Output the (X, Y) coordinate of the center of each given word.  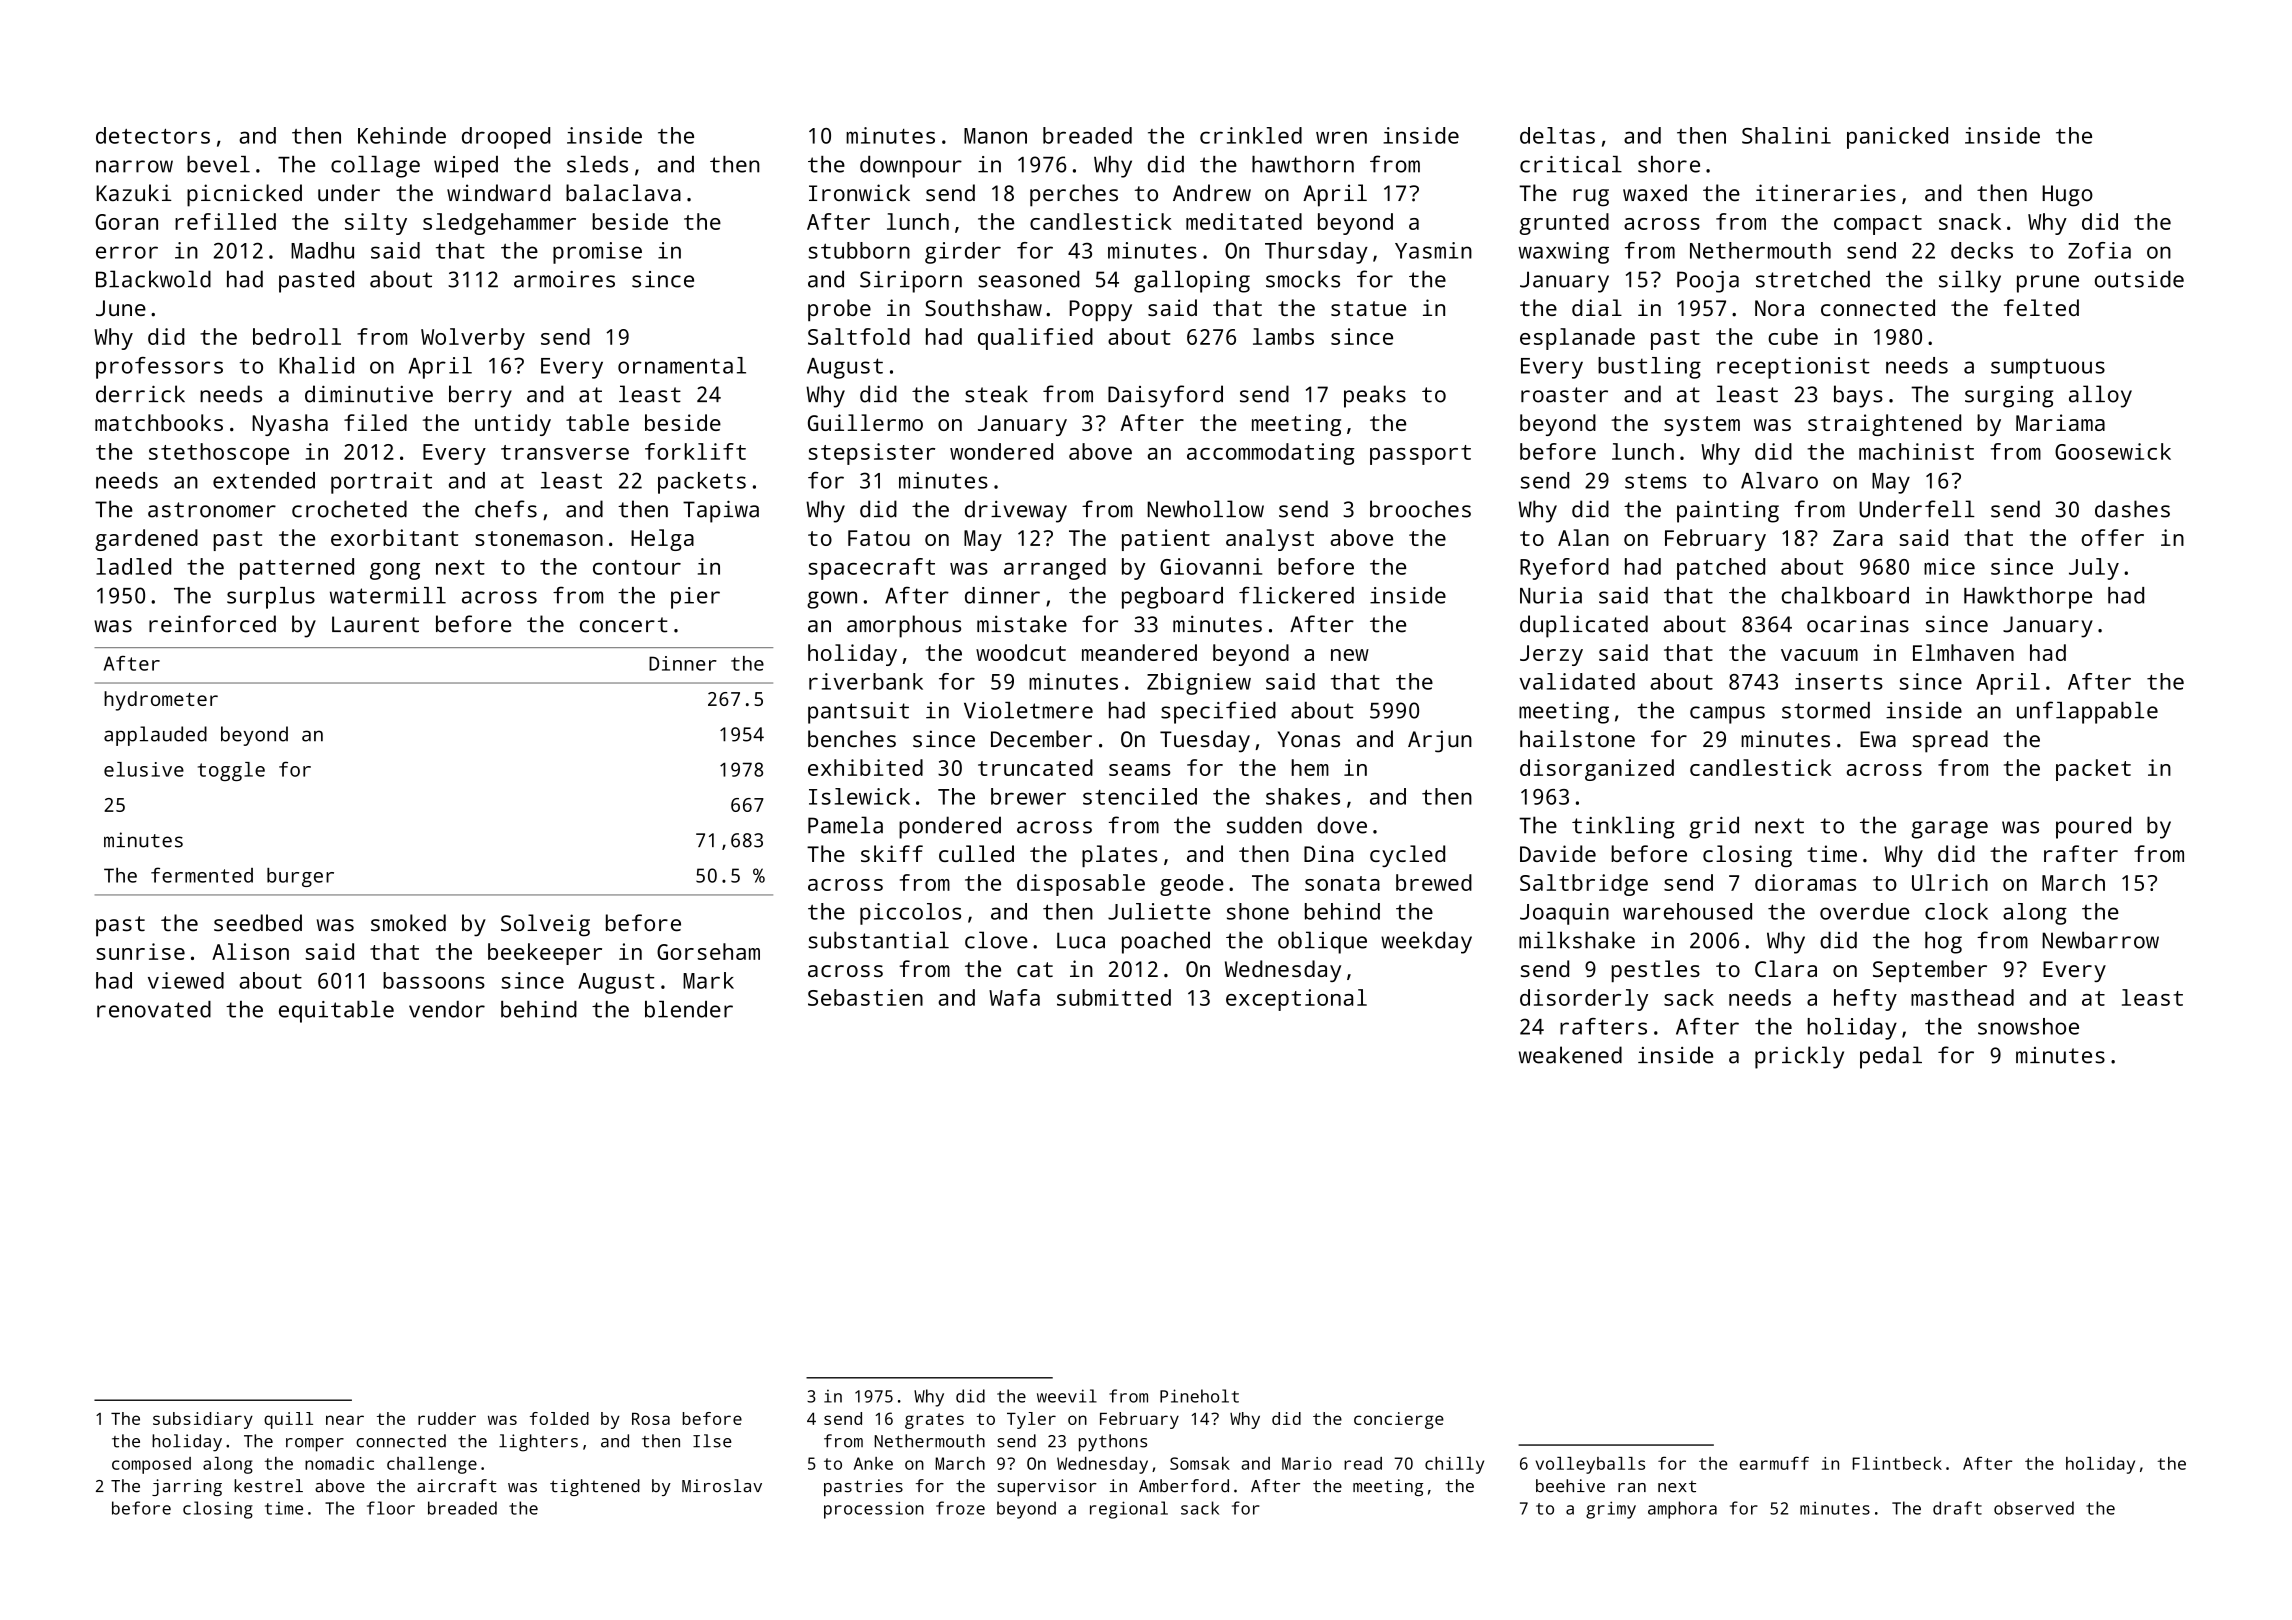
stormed (1826, 710)
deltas (1557, 135)
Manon (995, 136)
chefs (506, 509)
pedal (1891, 1057)
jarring (187, 1487)
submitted (1114, 997)
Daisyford (1165, 396)
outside (2139, 279)
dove (1342, 825)
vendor (447, 1009)
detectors (153, 135)
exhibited (865, 767)
